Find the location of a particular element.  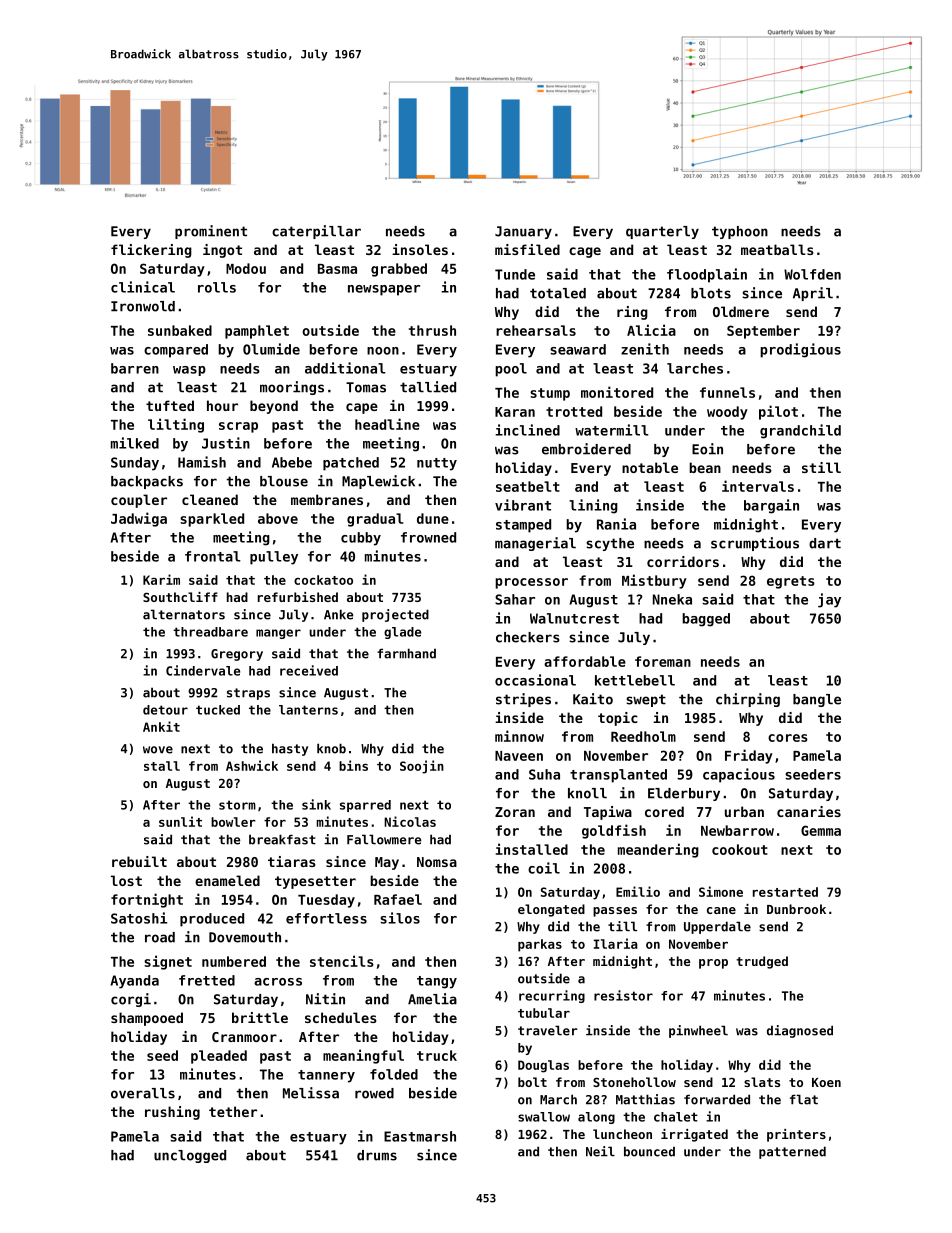

urban is located at coordinates (744, 811).
